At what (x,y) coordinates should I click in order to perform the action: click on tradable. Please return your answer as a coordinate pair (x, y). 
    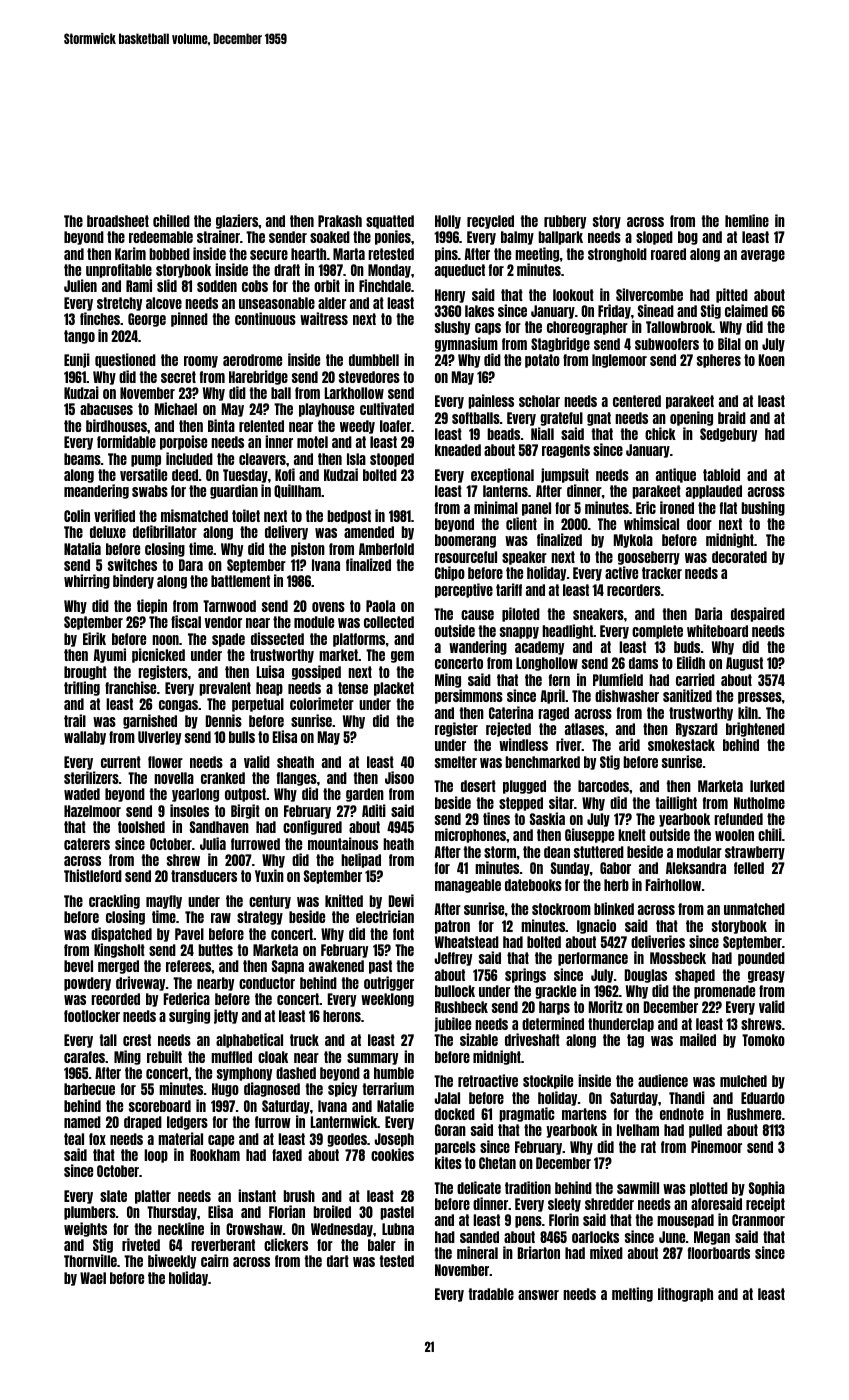
    Looking at the image, I should click on (491, 1294).
